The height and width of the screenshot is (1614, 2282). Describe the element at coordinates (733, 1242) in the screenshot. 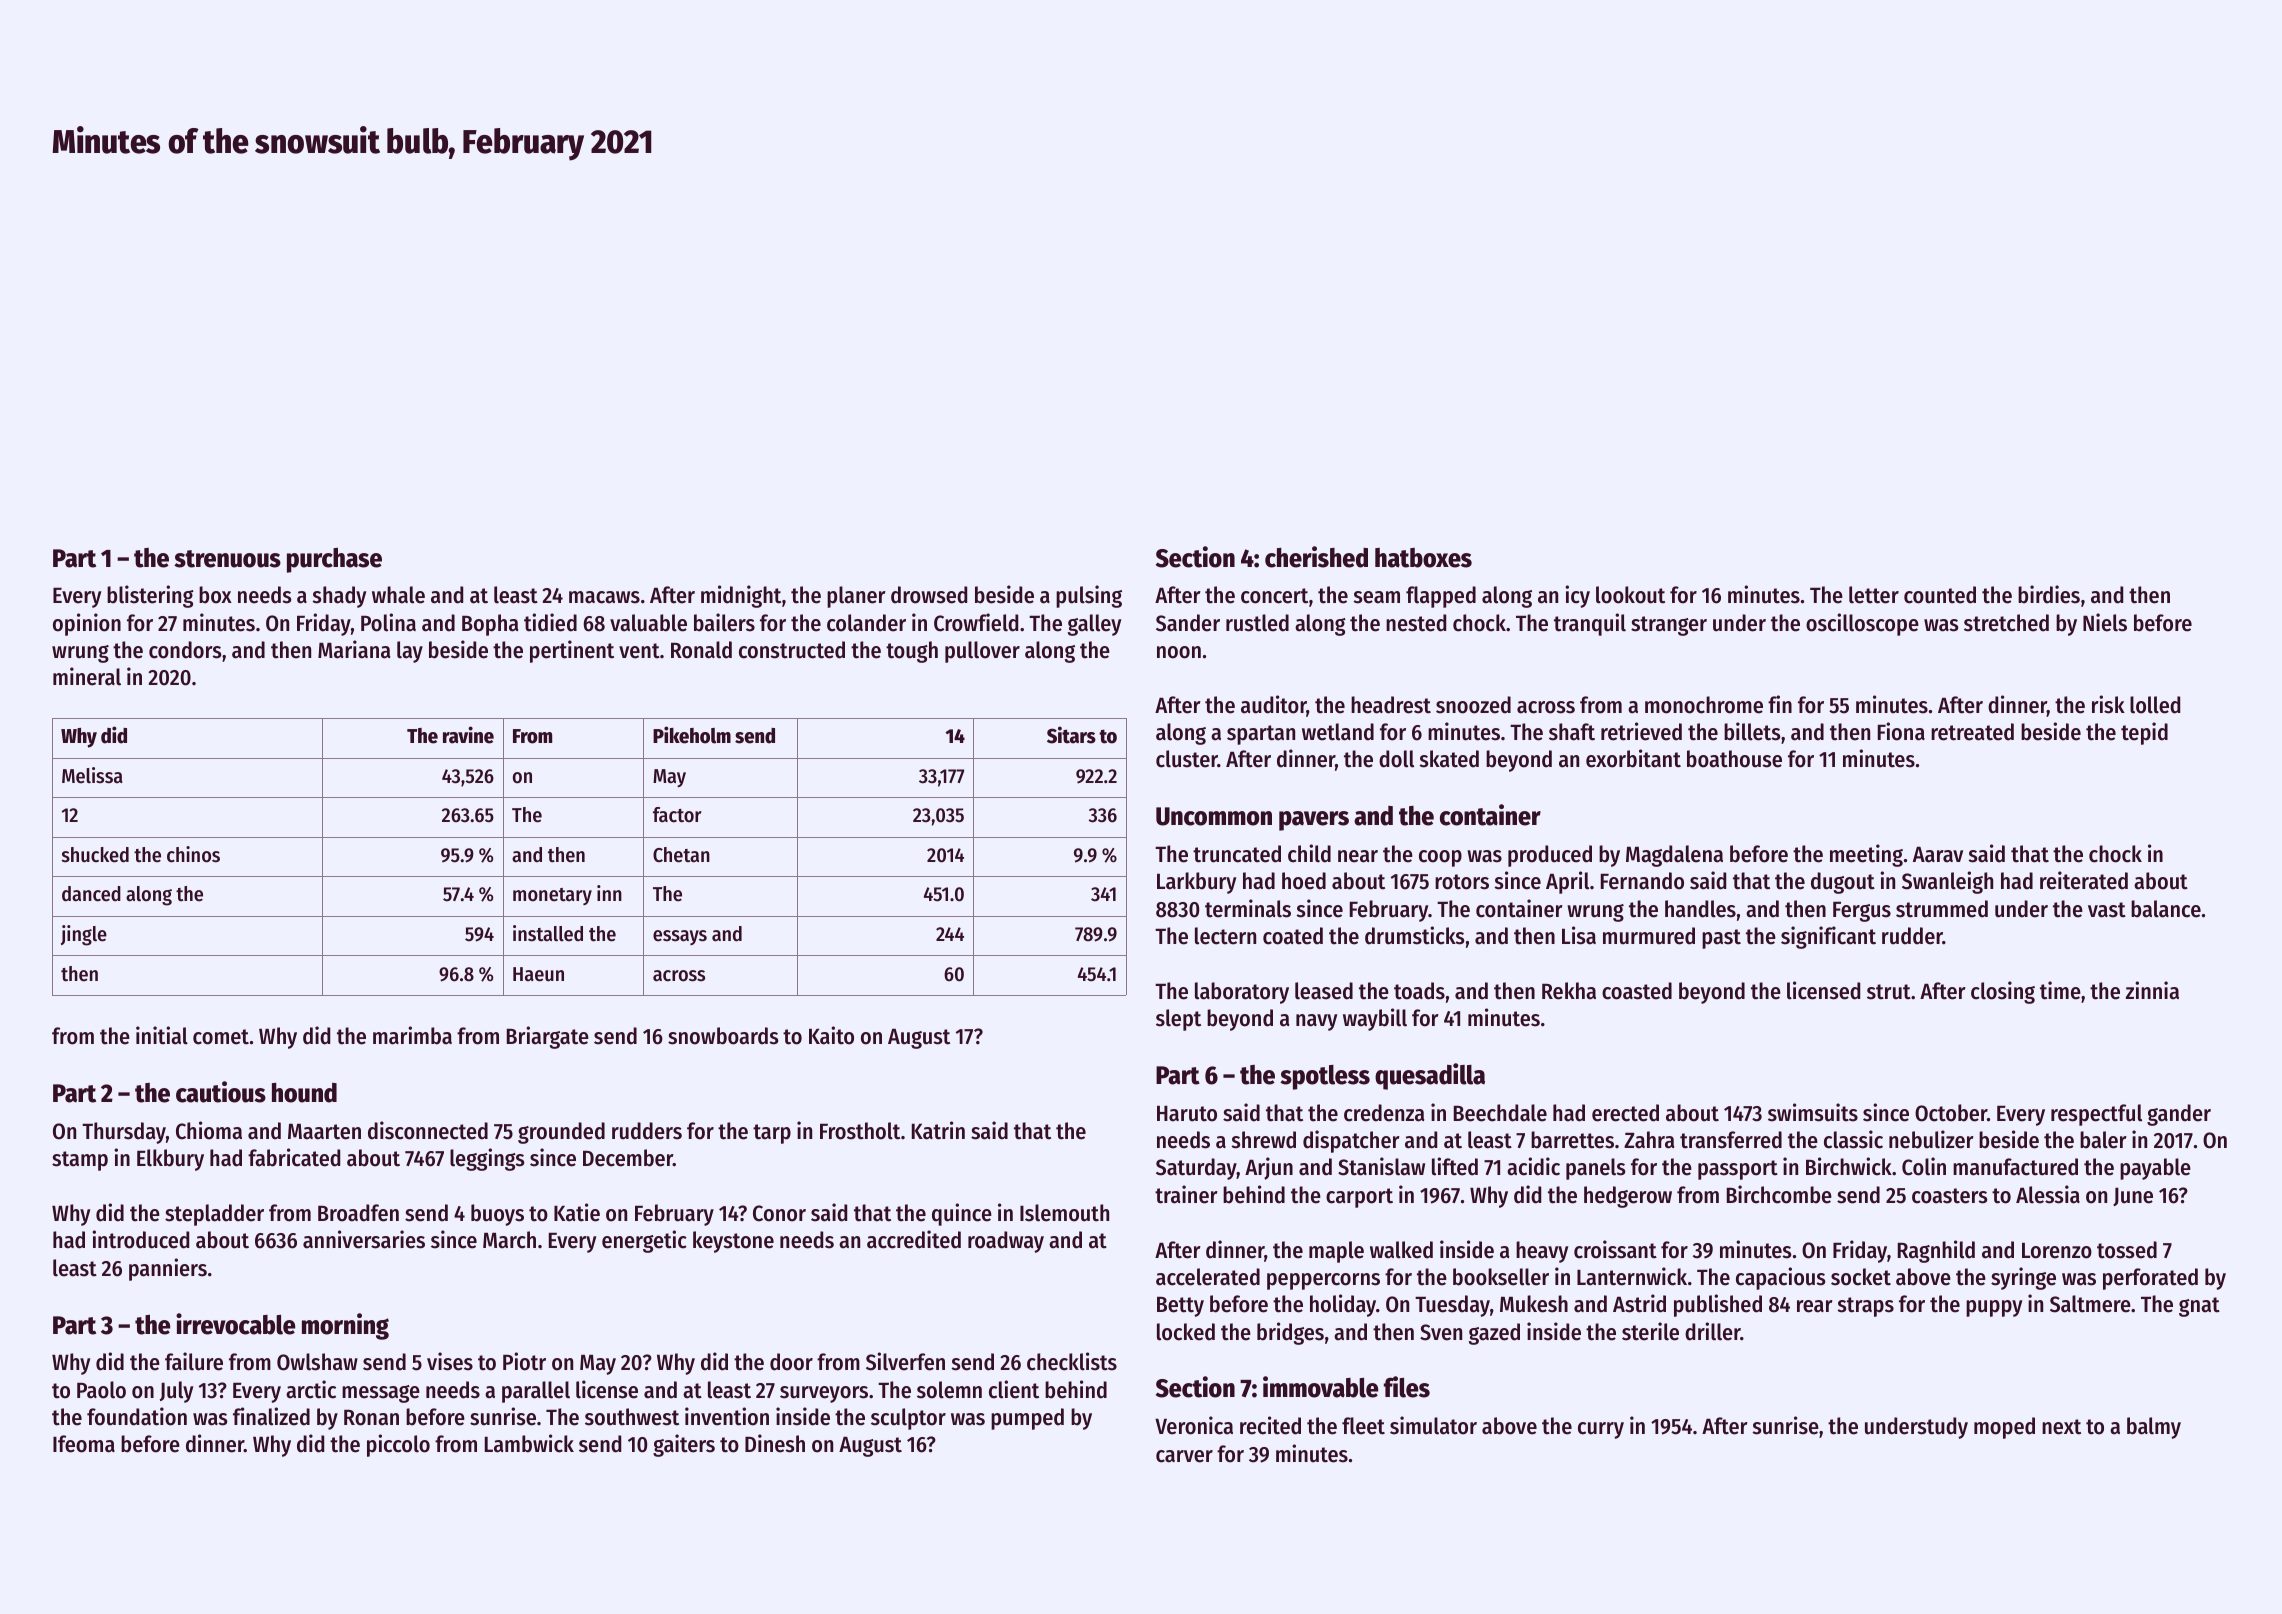

I see `keystone` at that location.
